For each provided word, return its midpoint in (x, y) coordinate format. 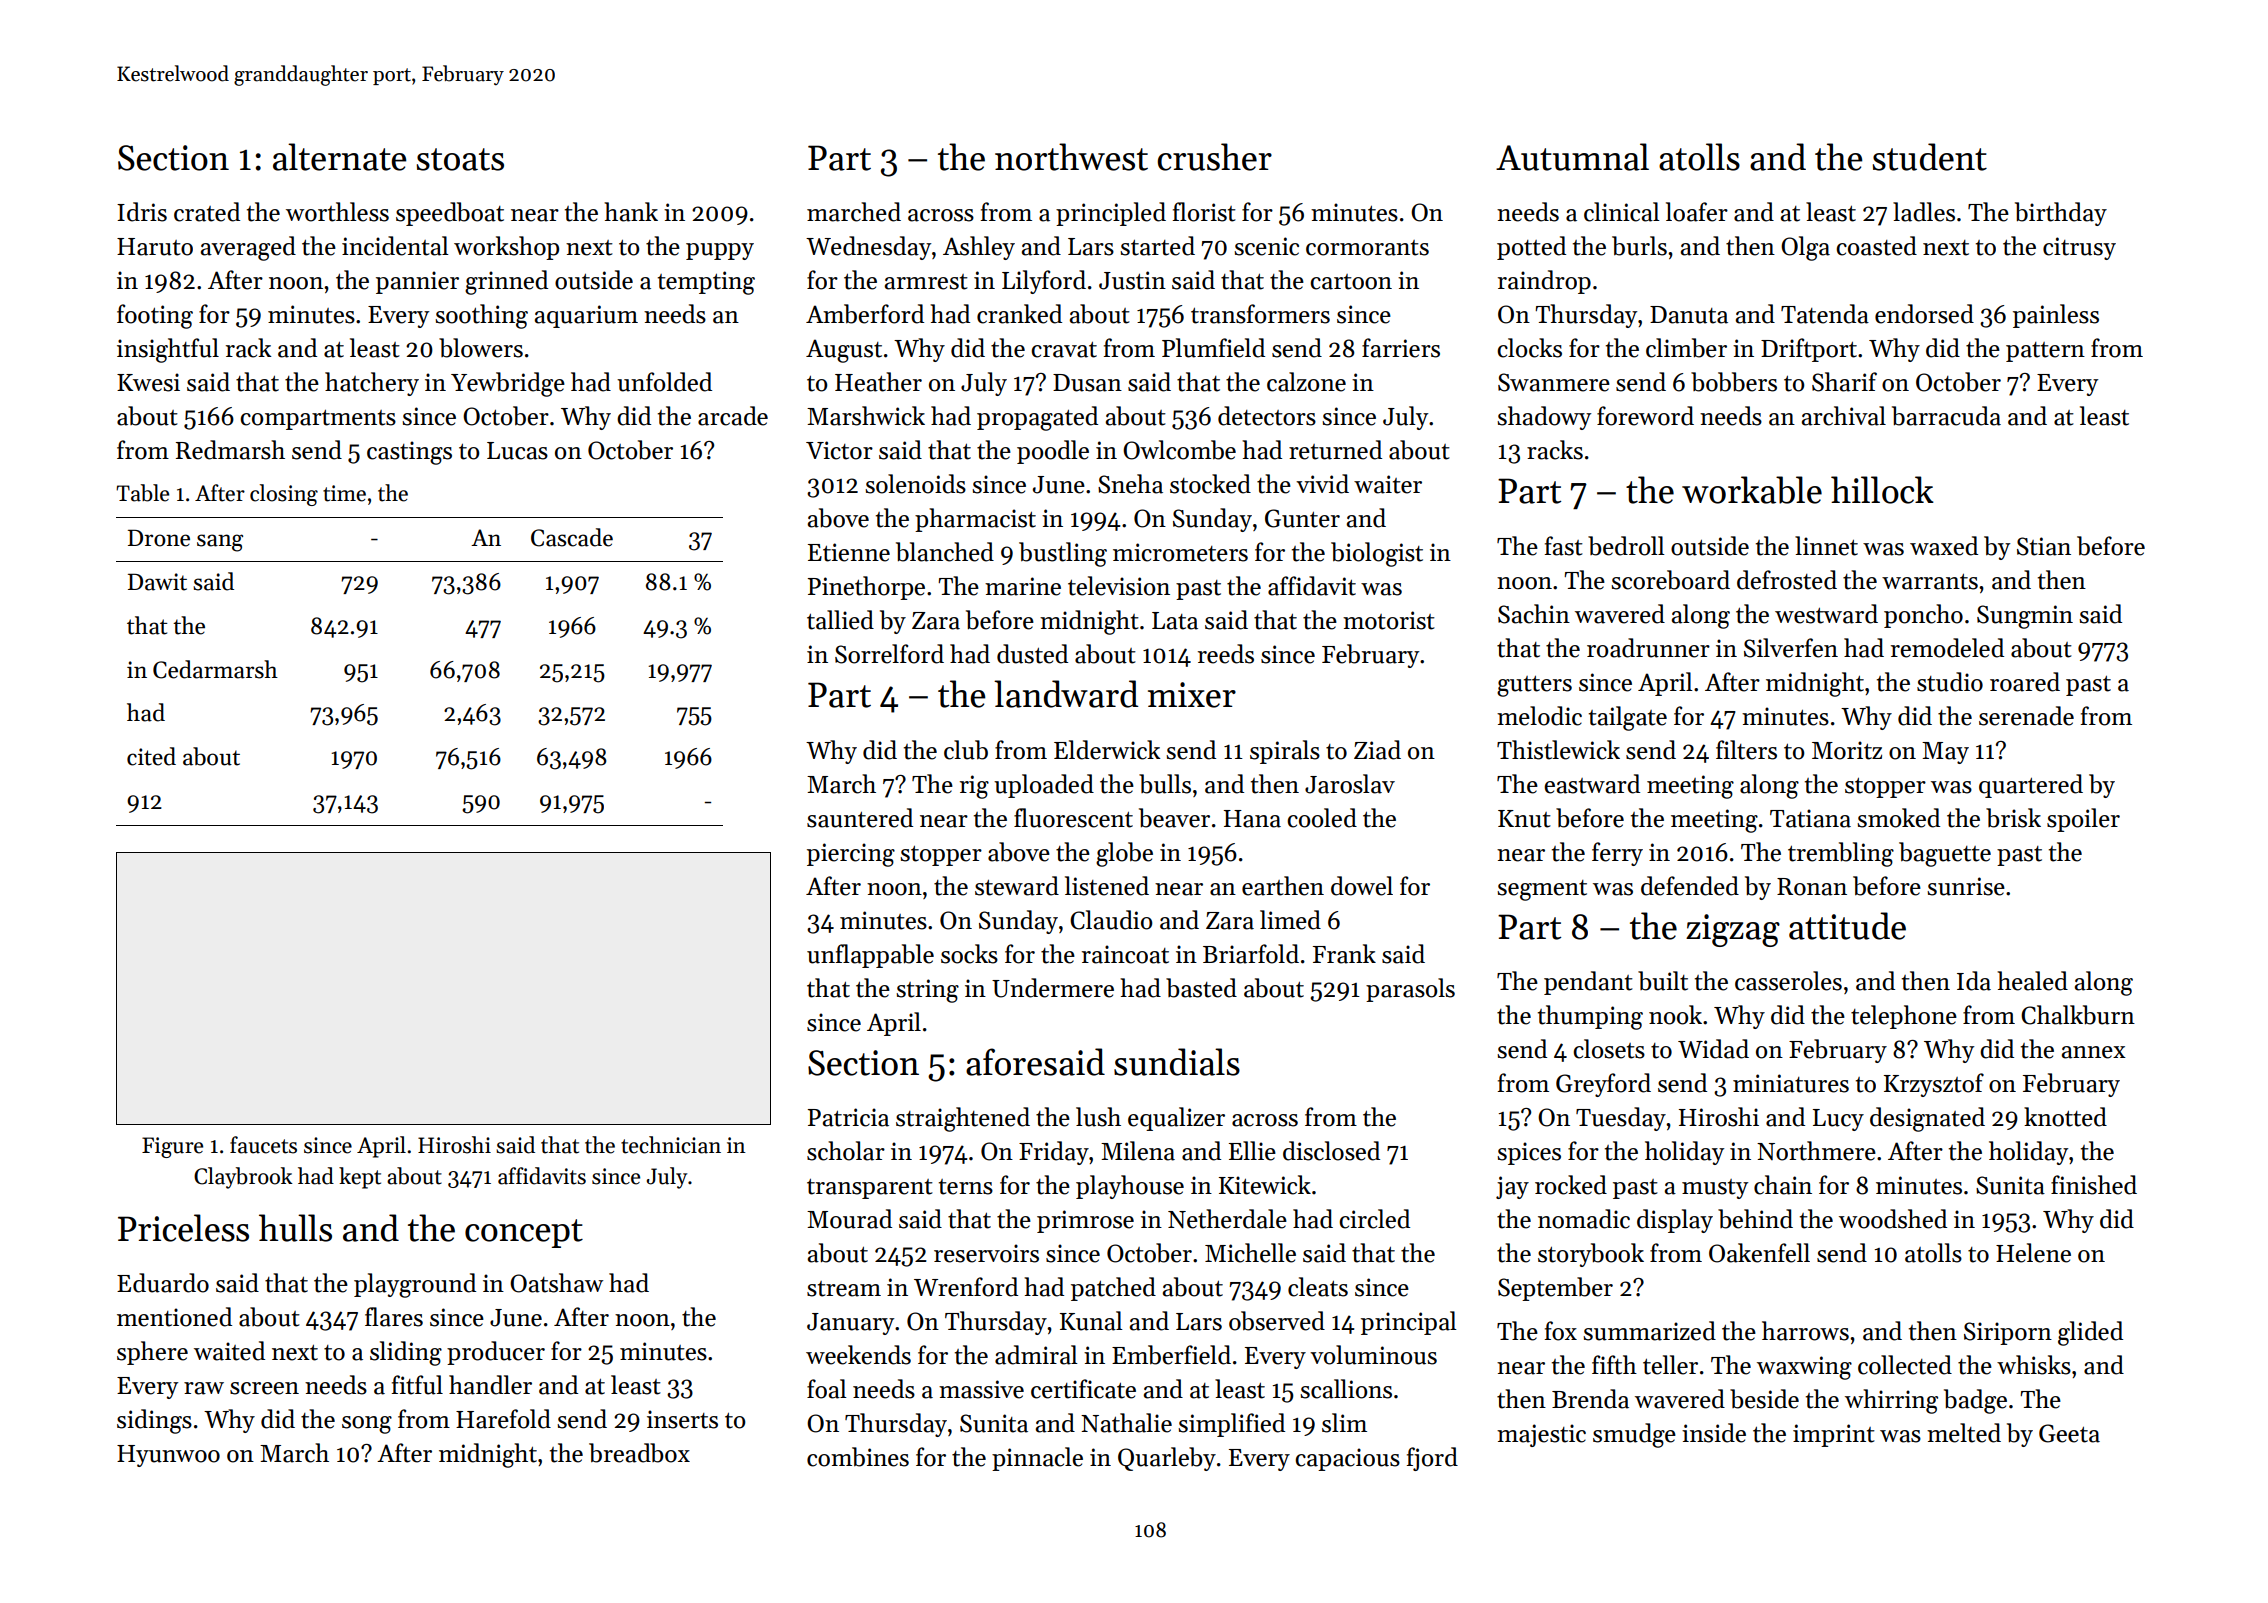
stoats (460, 159)
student (1930, 157)
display (1675, 1221)
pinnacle (1037, 1459)
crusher (1214, 157)
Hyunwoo (168, 1456)
